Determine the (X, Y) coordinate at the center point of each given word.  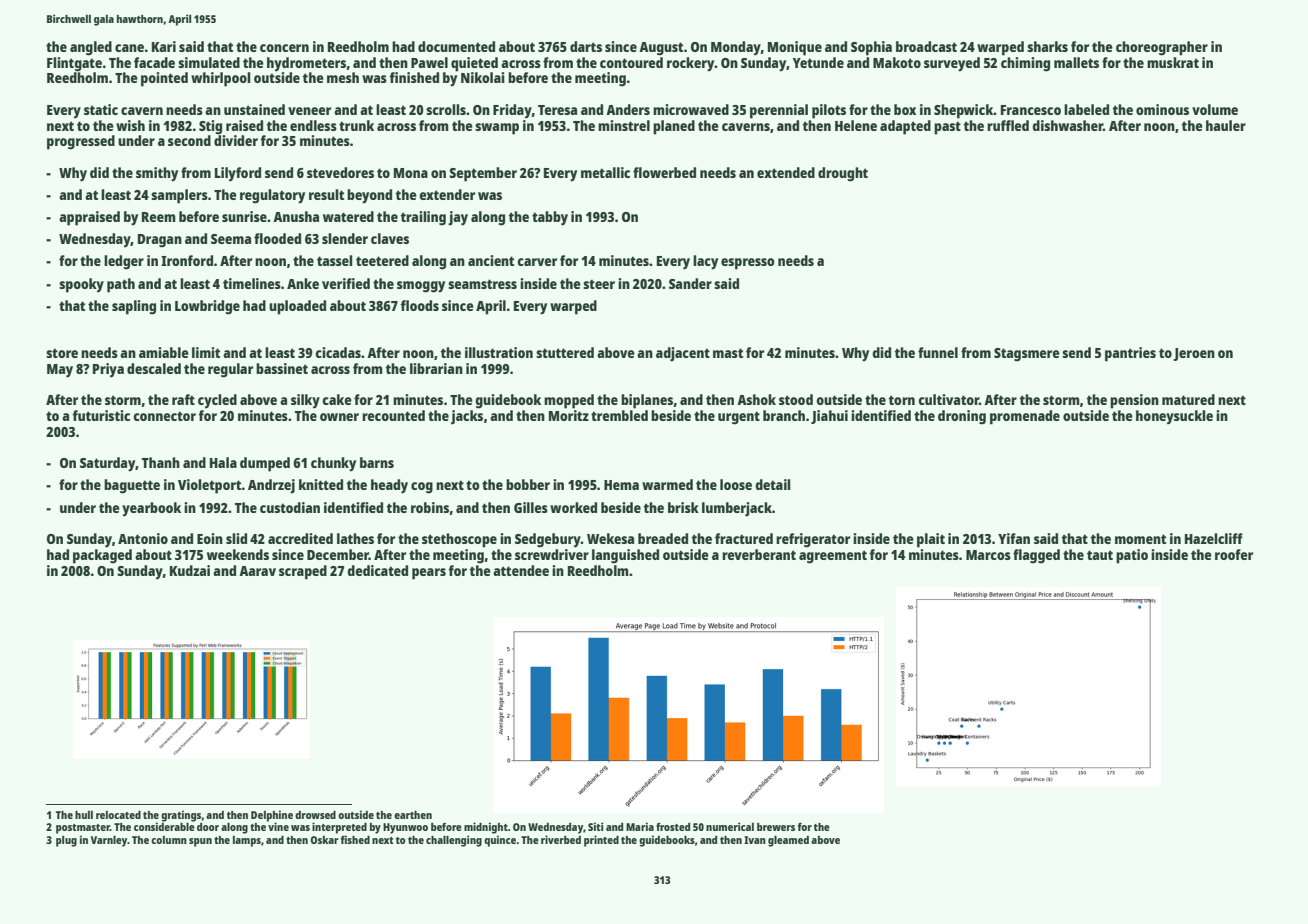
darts (586, 46)
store (62, 353)
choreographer (1162, 48)
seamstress (482, 284)
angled (91, 48)
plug (66, 841)
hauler (1226, 125)
